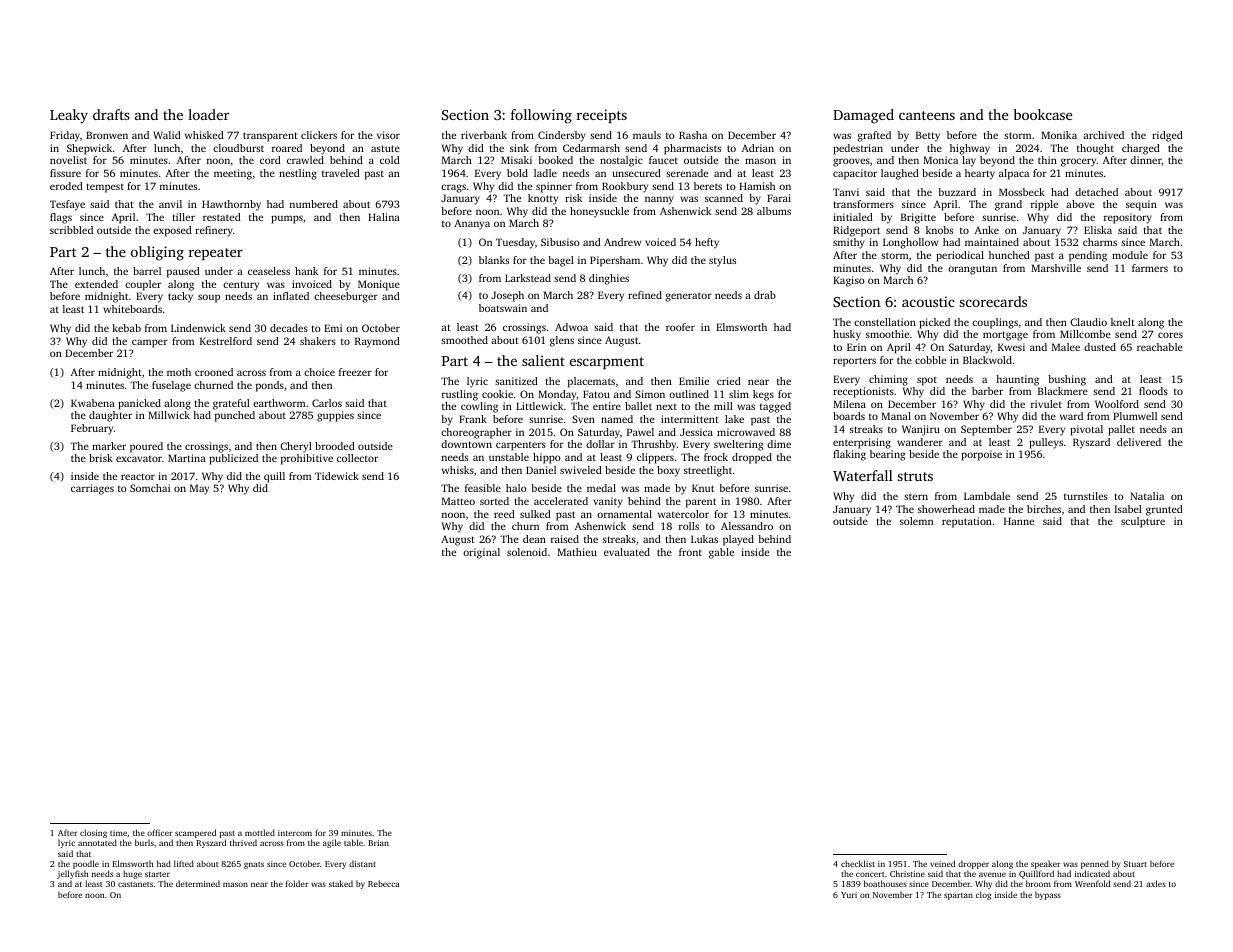  Describe the element at coordinates (379, 285) in the screenshot. I see `Monique` at that location.
